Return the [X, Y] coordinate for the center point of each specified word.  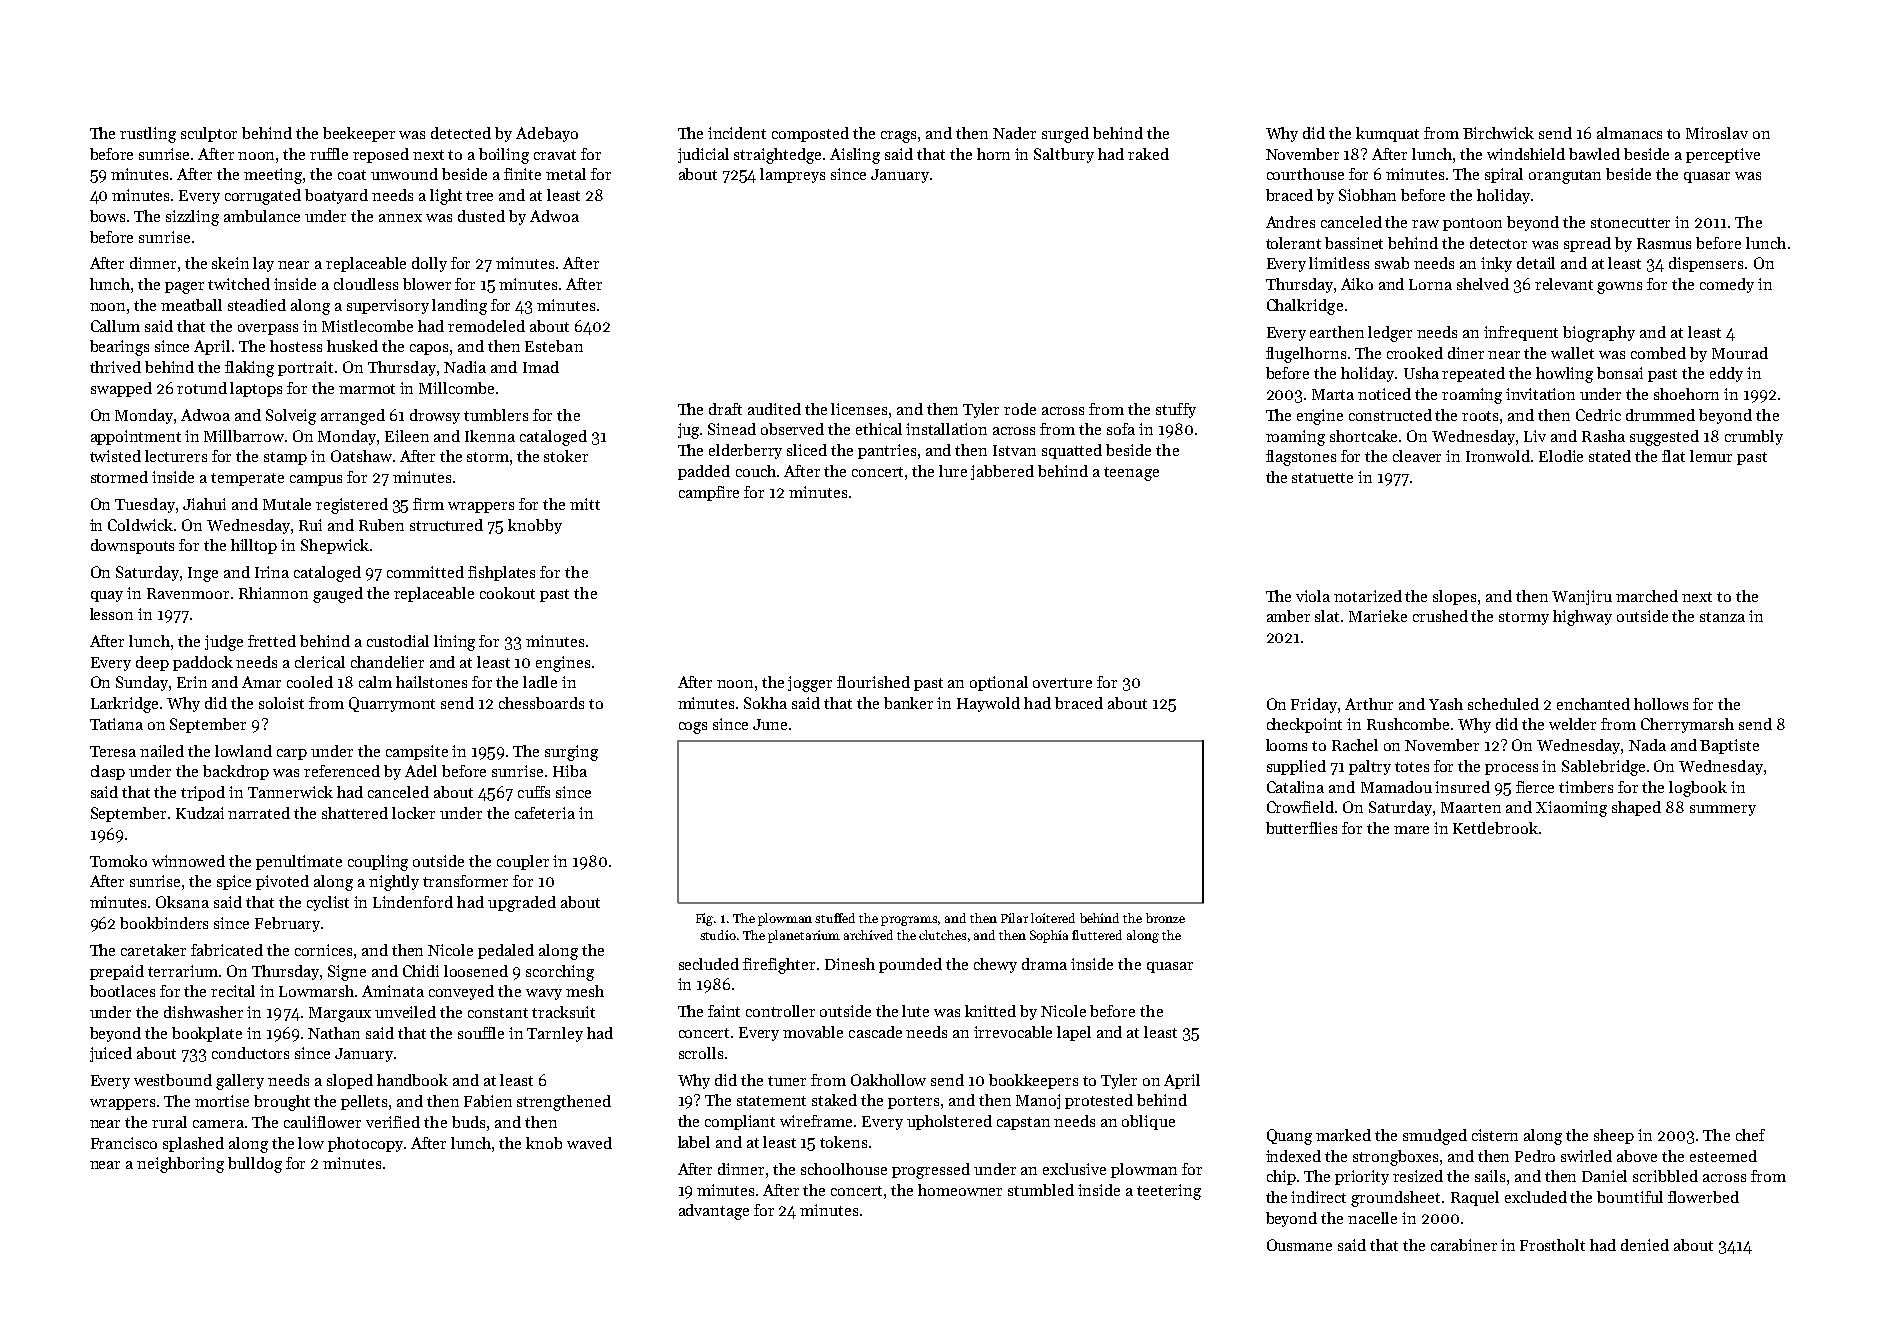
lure [953, 471]
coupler [523, 862]
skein [230, 263]
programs [910, 921]
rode [1020, 409]
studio [718, 935]
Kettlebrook [1495, 828]
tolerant [1293, 243]
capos [429, 349]
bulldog [255, 1165]
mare [1411, 830]
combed [1658, 353]
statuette [1322, 478]
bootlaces [122, 991]
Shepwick [335, 546]
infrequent [1521, 333]
